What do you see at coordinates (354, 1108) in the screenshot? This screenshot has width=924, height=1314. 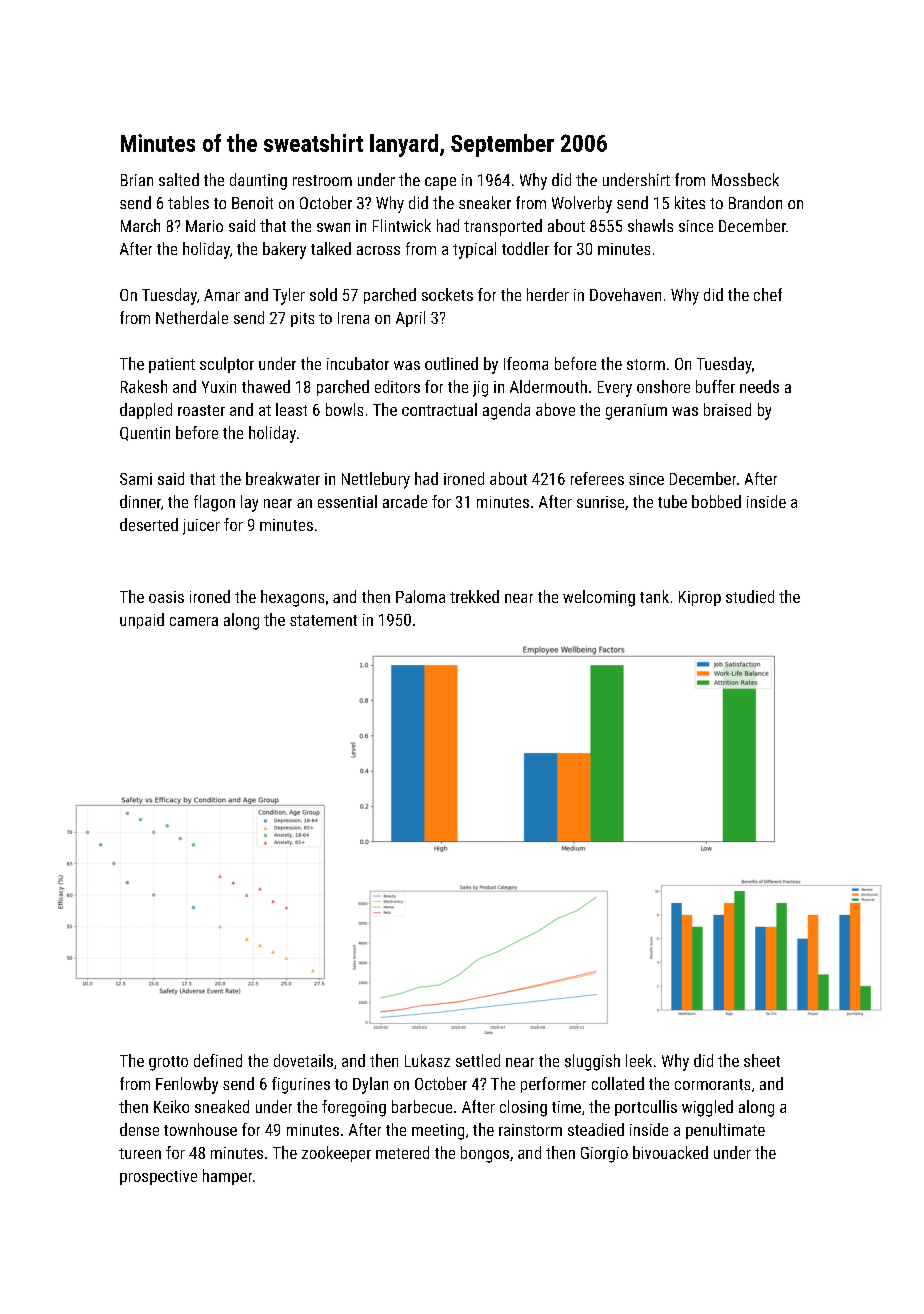 I see `foregoing` at bounding box center [354, 1108].
